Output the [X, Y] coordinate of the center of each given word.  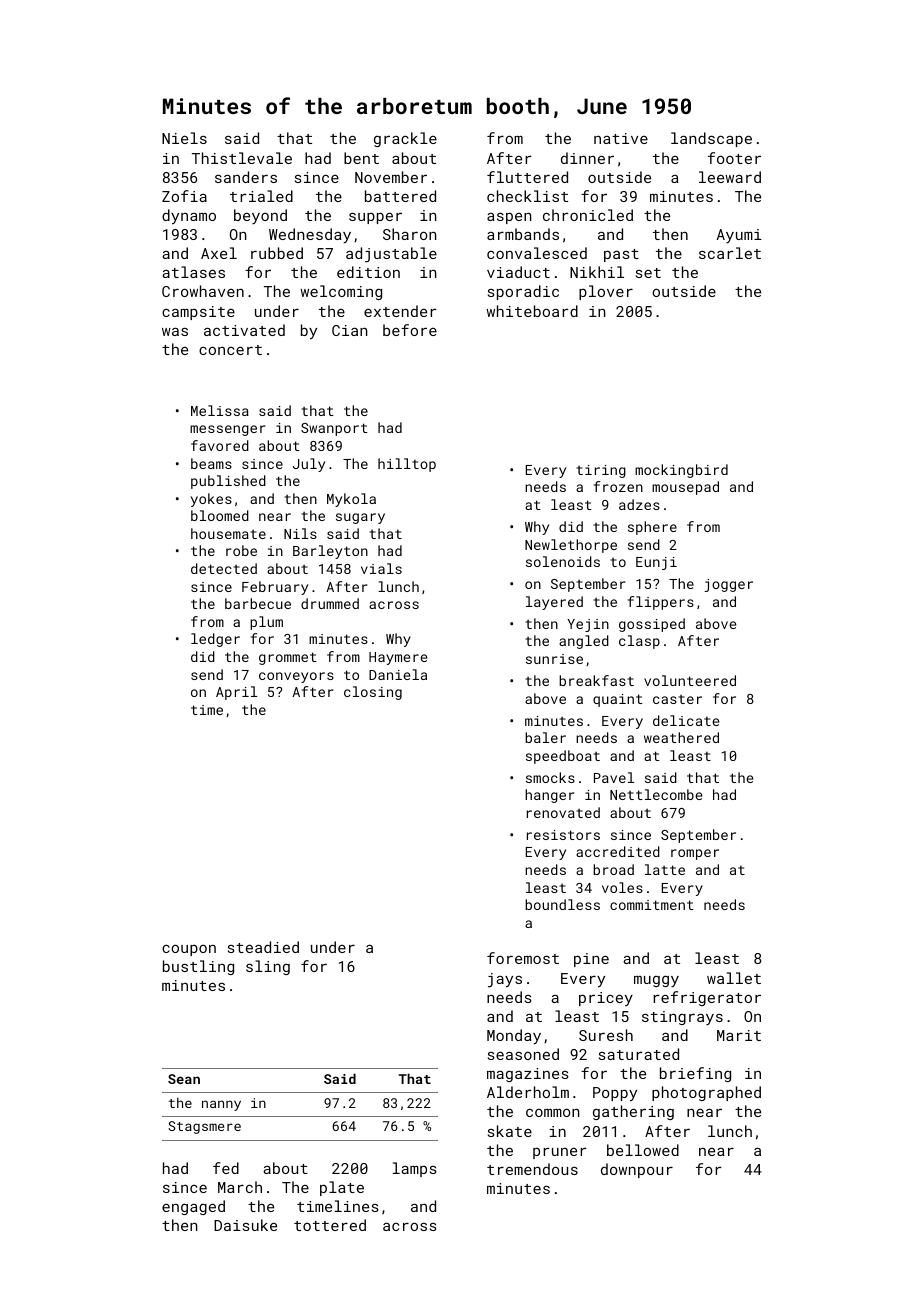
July [309, 465]
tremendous [532, 1169]
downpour [637, 1170]
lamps [415, 1169]
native [621, 138]
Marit [739, 1035]
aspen [509, 218]
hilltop [407, 465]
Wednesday [310, 236]
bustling [198, 967]
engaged [193, 1207]
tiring [601, 471]
